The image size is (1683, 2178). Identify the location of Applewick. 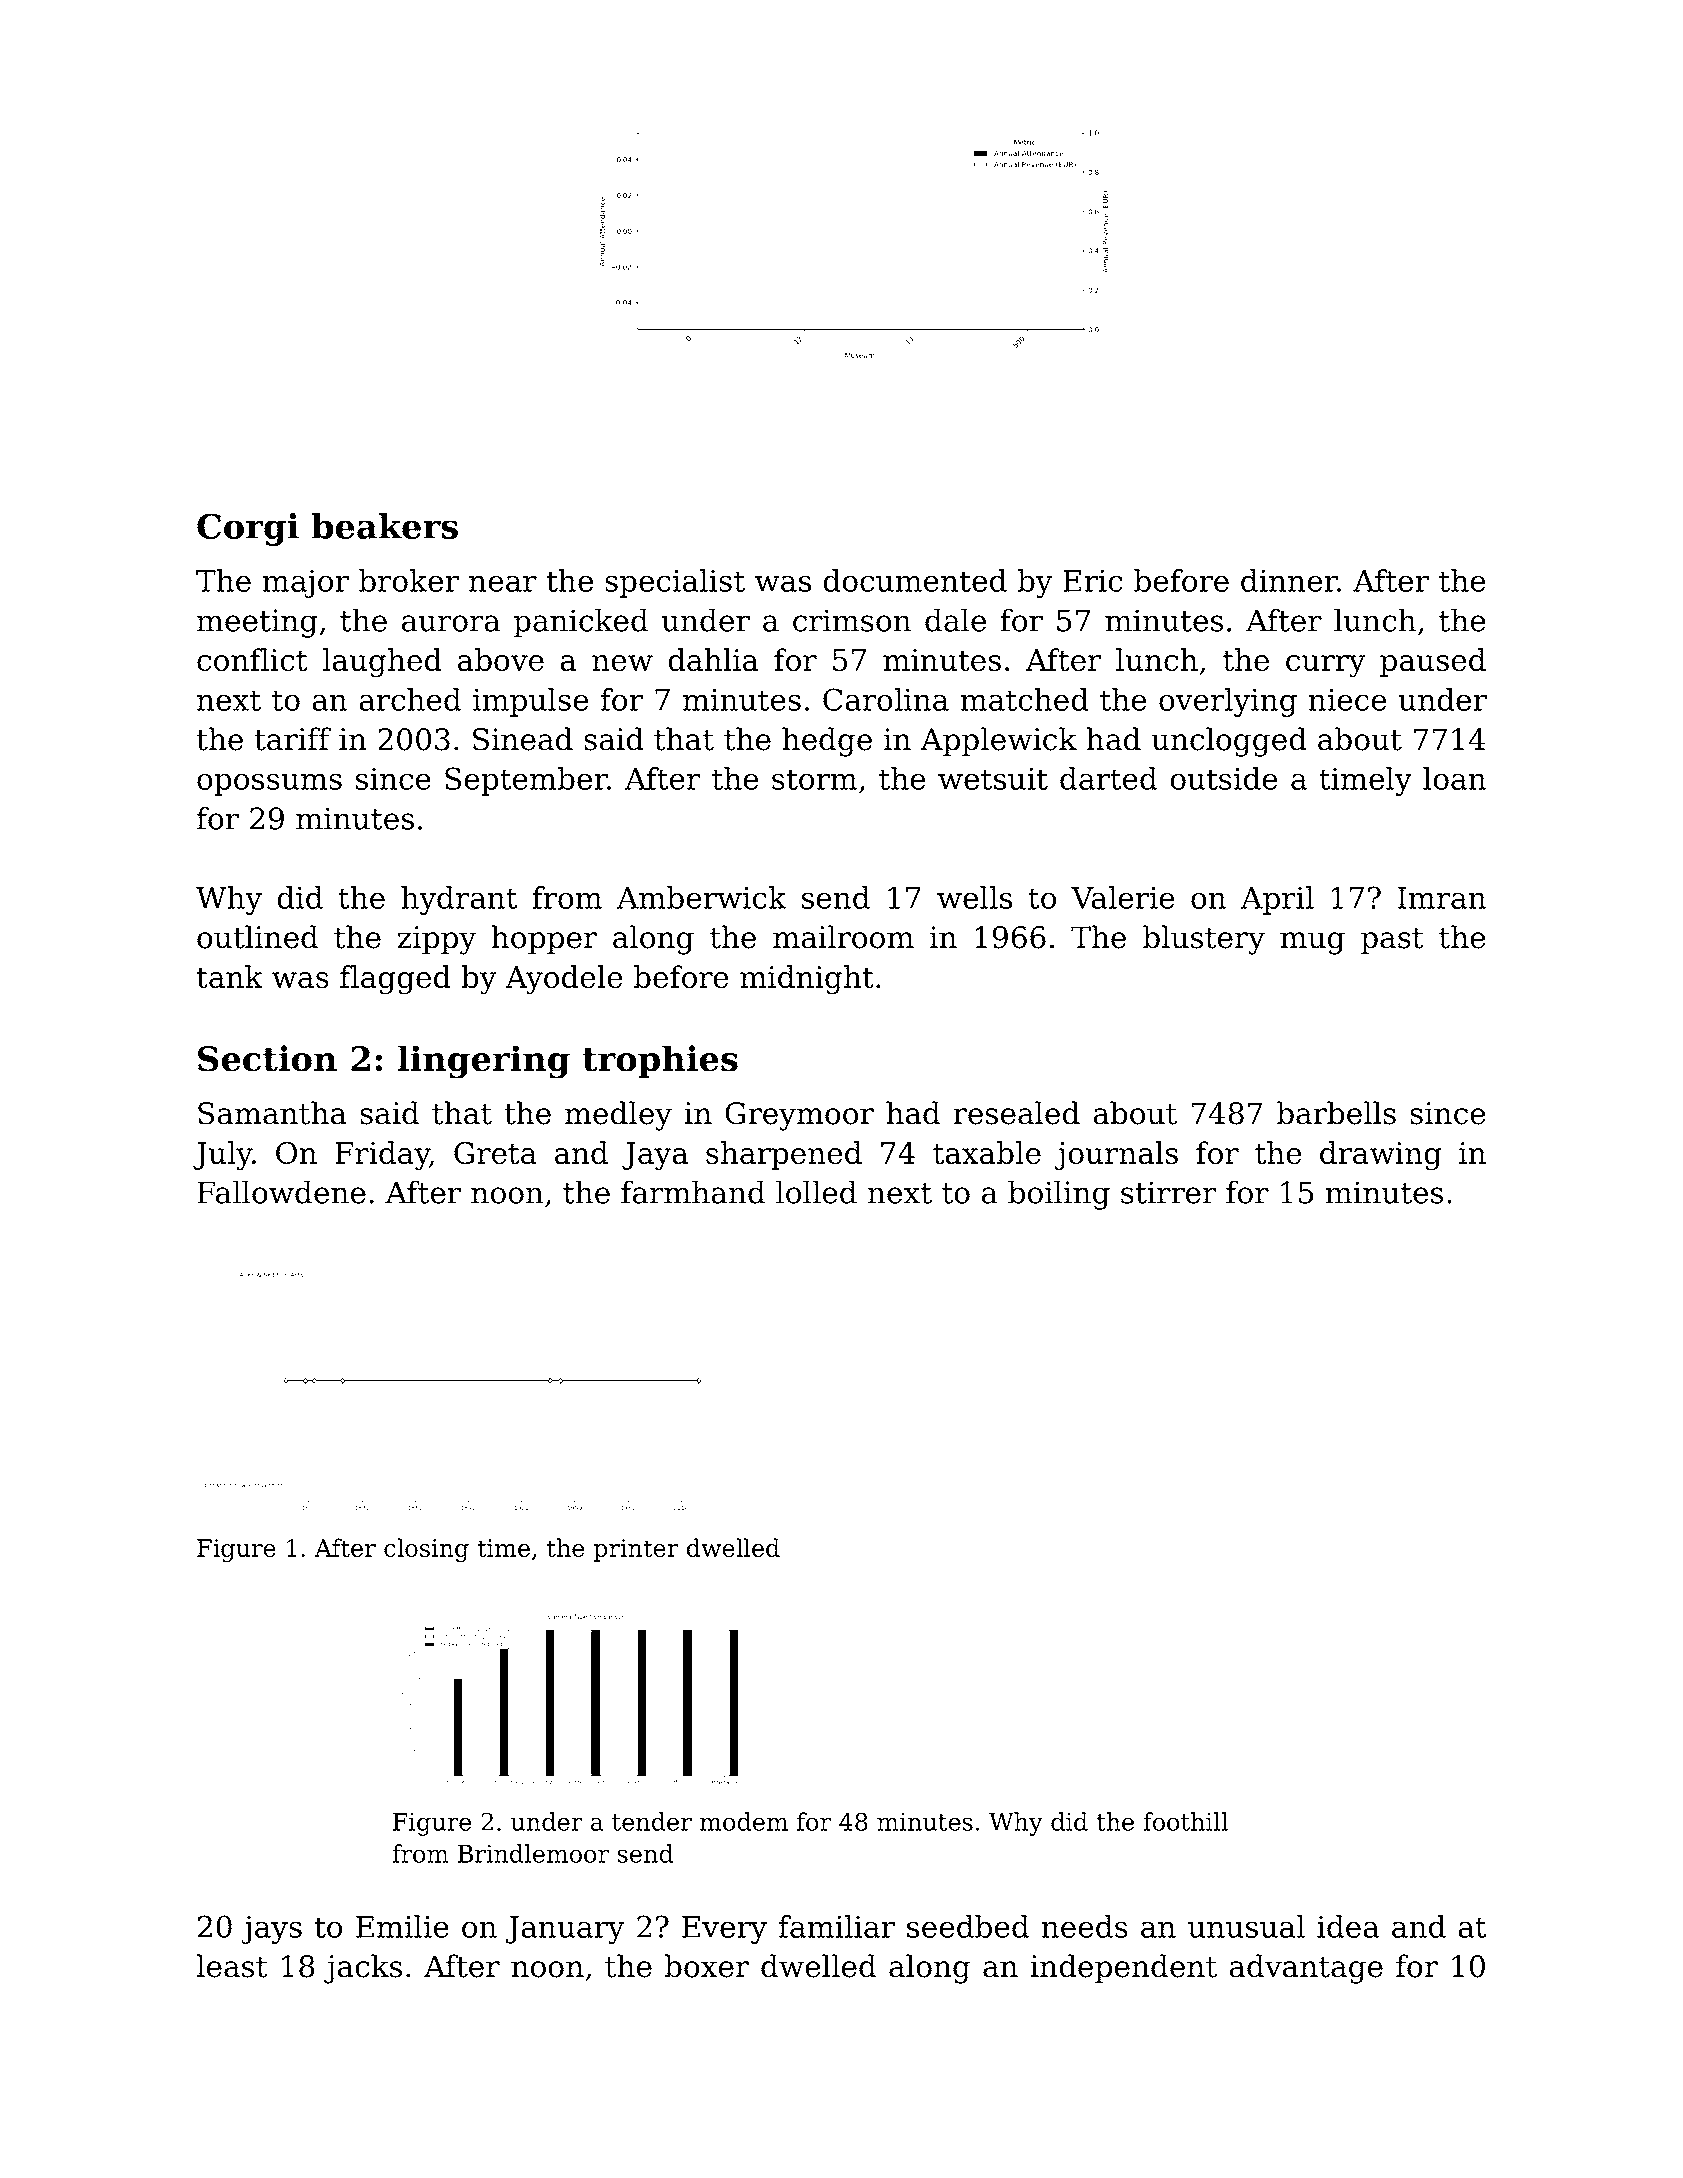
(998, 742).
